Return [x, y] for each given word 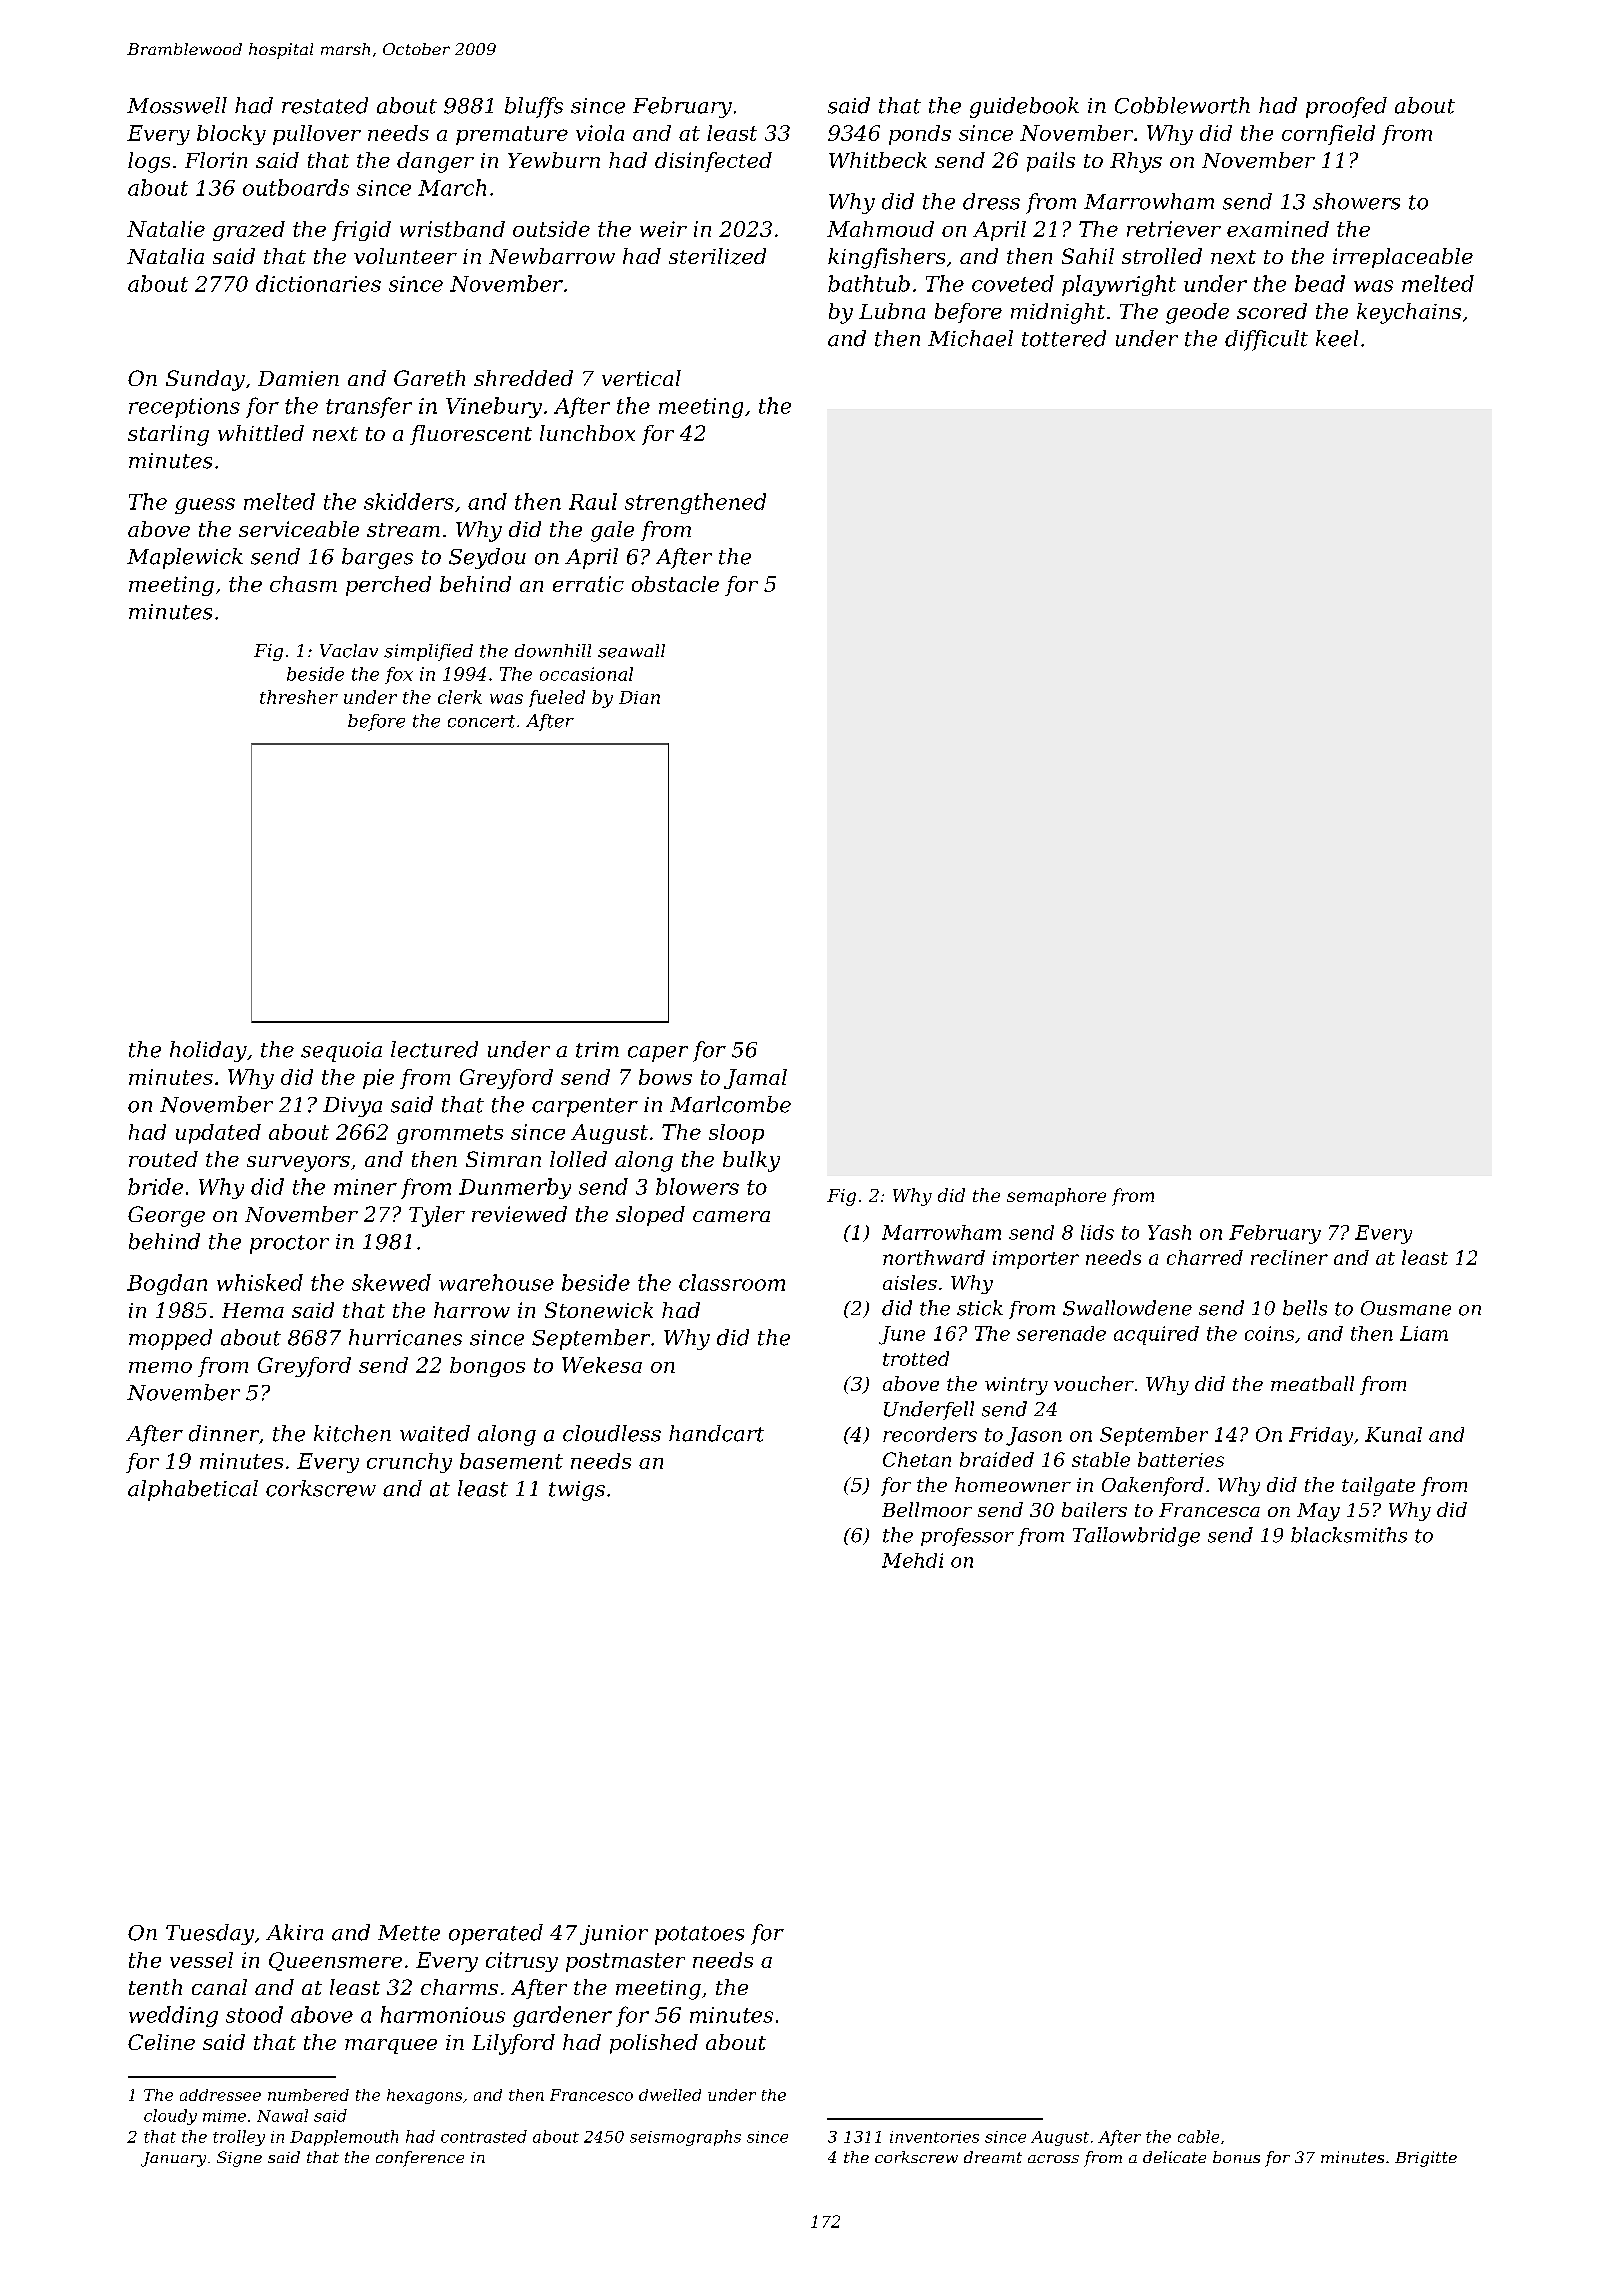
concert [481, 721]
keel [1337, 338]
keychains [1409, 313]
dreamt [993, 2157]
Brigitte [1426, 2159]
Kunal [1393, 1434]
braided [997, 1459]
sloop [736, 1134]
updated [218, 1134]
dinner [224, 1433]
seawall [631, 651]
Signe [239, 2159]
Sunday [205, 380]
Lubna [892, 311]
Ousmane [1406, 1308]
